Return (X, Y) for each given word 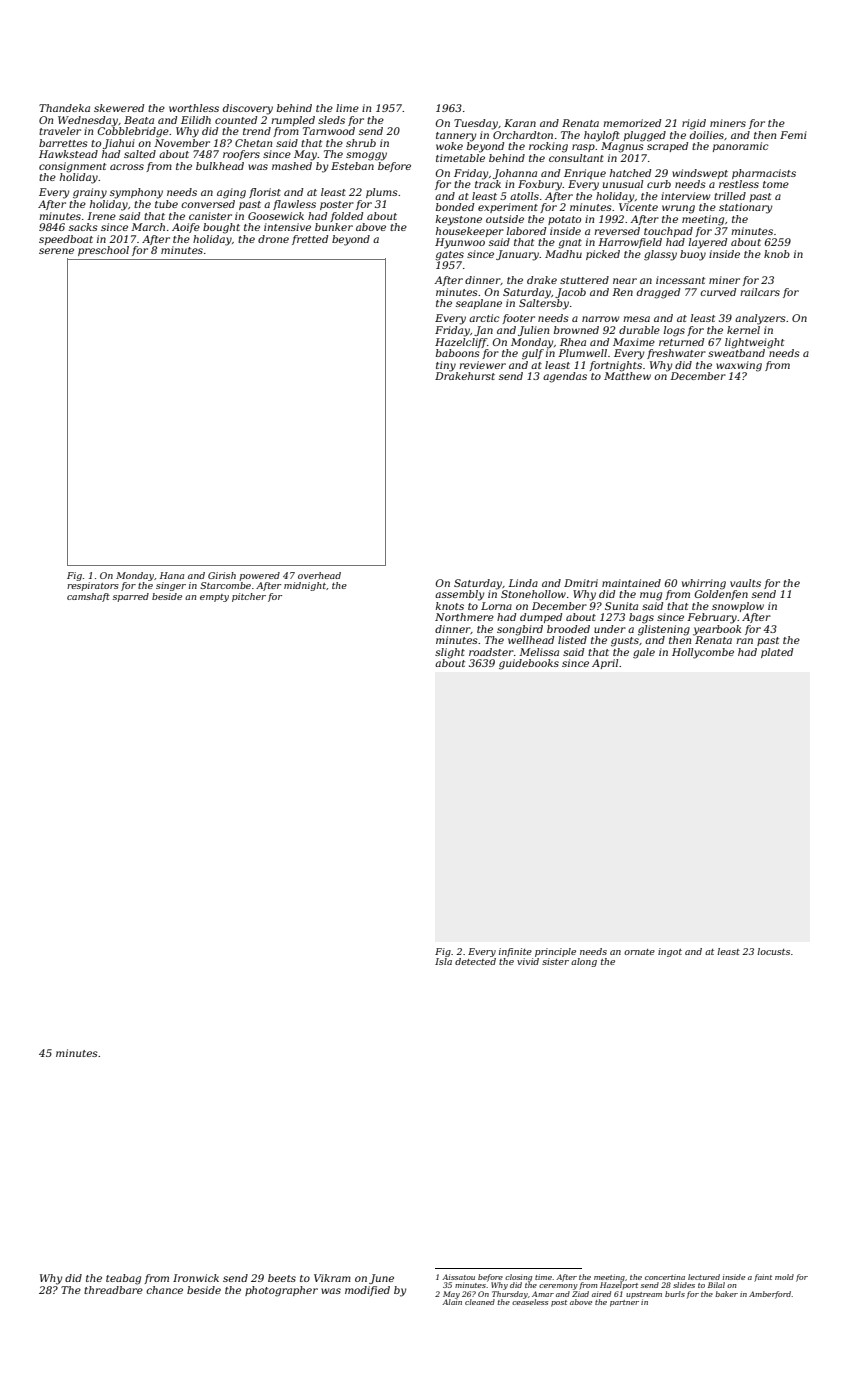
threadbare (113, 1290)
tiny (446, 366)
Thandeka (64, 108)
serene (56, 251)
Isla (443, 961)
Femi (793, 135)
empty (214, 598)
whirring (704, 584)
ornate (639, 952)
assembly (459, 595)
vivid (528, 961)
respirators (93, 586)
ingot (670, 952)
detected (475, 961)
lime (347, 108)
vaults (745, 583)
